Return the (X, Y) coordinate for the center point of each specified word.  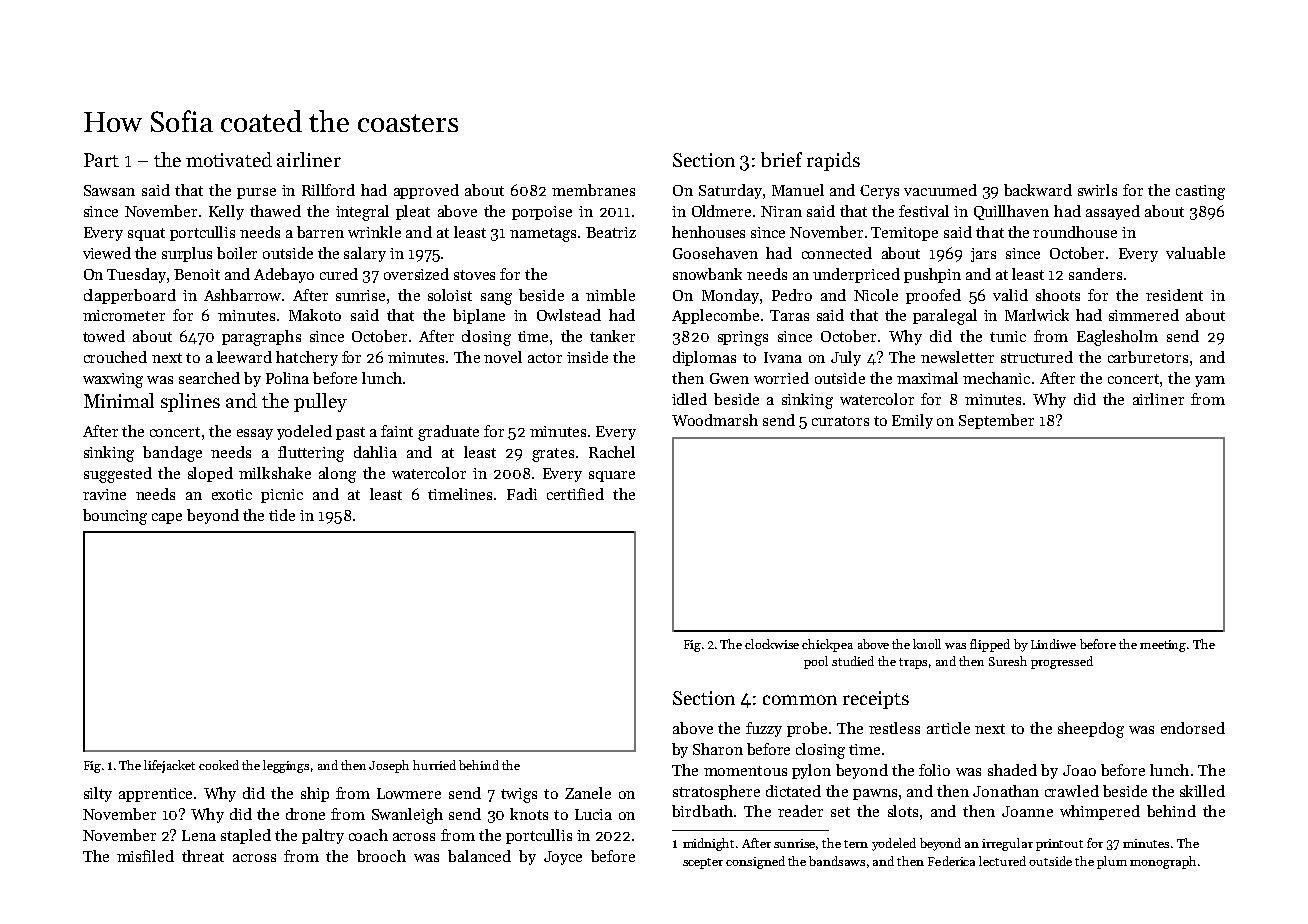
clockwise (772, 644)
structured (1037, 357)
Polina (287, 378)
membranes (593, 190)
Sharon (718, 749)
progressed (1062, 662)
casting (1200, 192)
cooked (219, 765)
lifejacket (169, 766)
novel (503, 357)
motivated (229, 159)
